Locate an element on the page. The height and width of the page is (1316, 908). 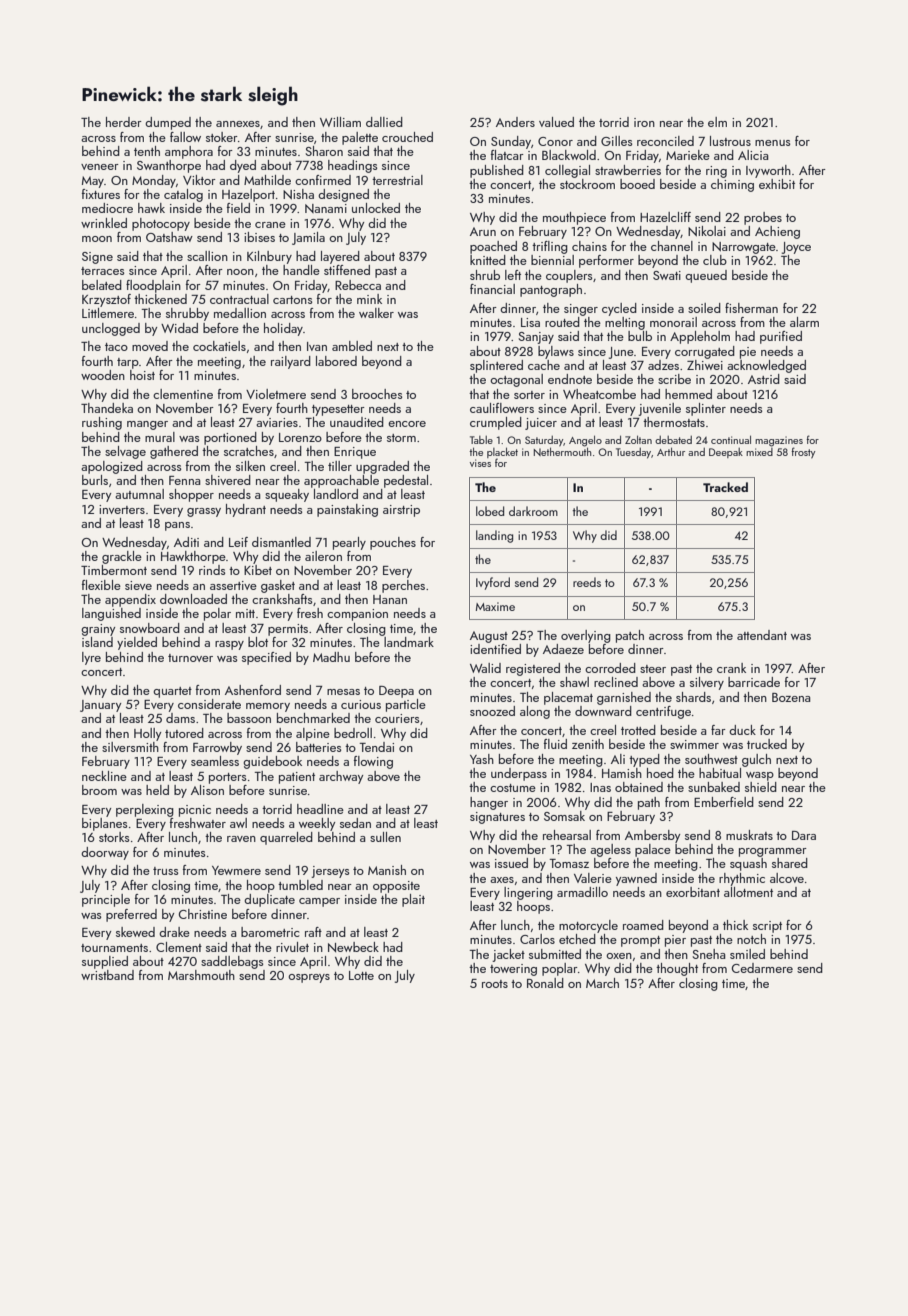
tutored is located at coordinates (184, 733).
